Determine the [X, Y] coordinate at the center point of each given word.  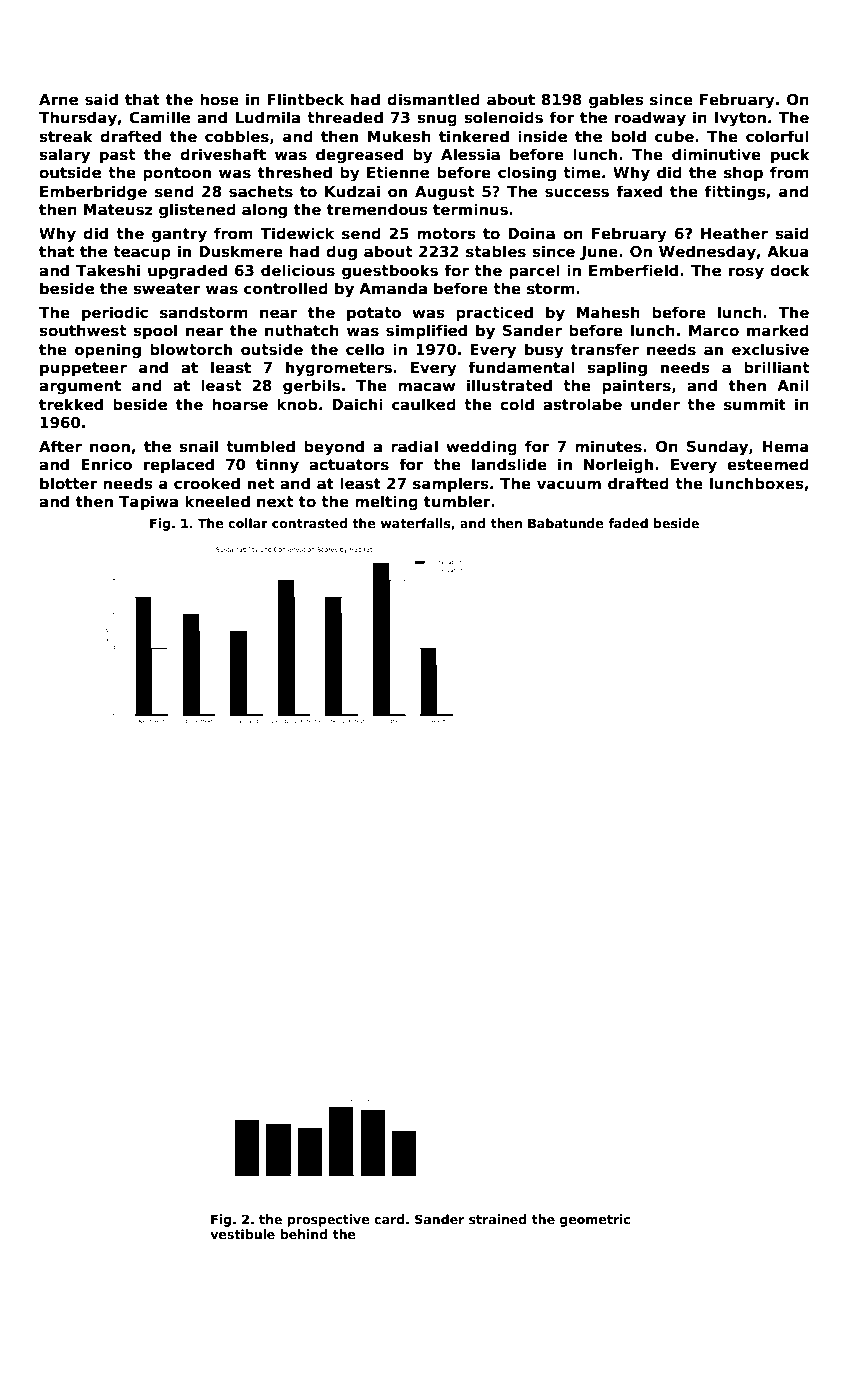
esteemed [768, 464]
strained [498, 1219]
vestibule [242, 1234]
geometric [595, 1220]
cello [365, 349]
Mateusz [118, 209]
